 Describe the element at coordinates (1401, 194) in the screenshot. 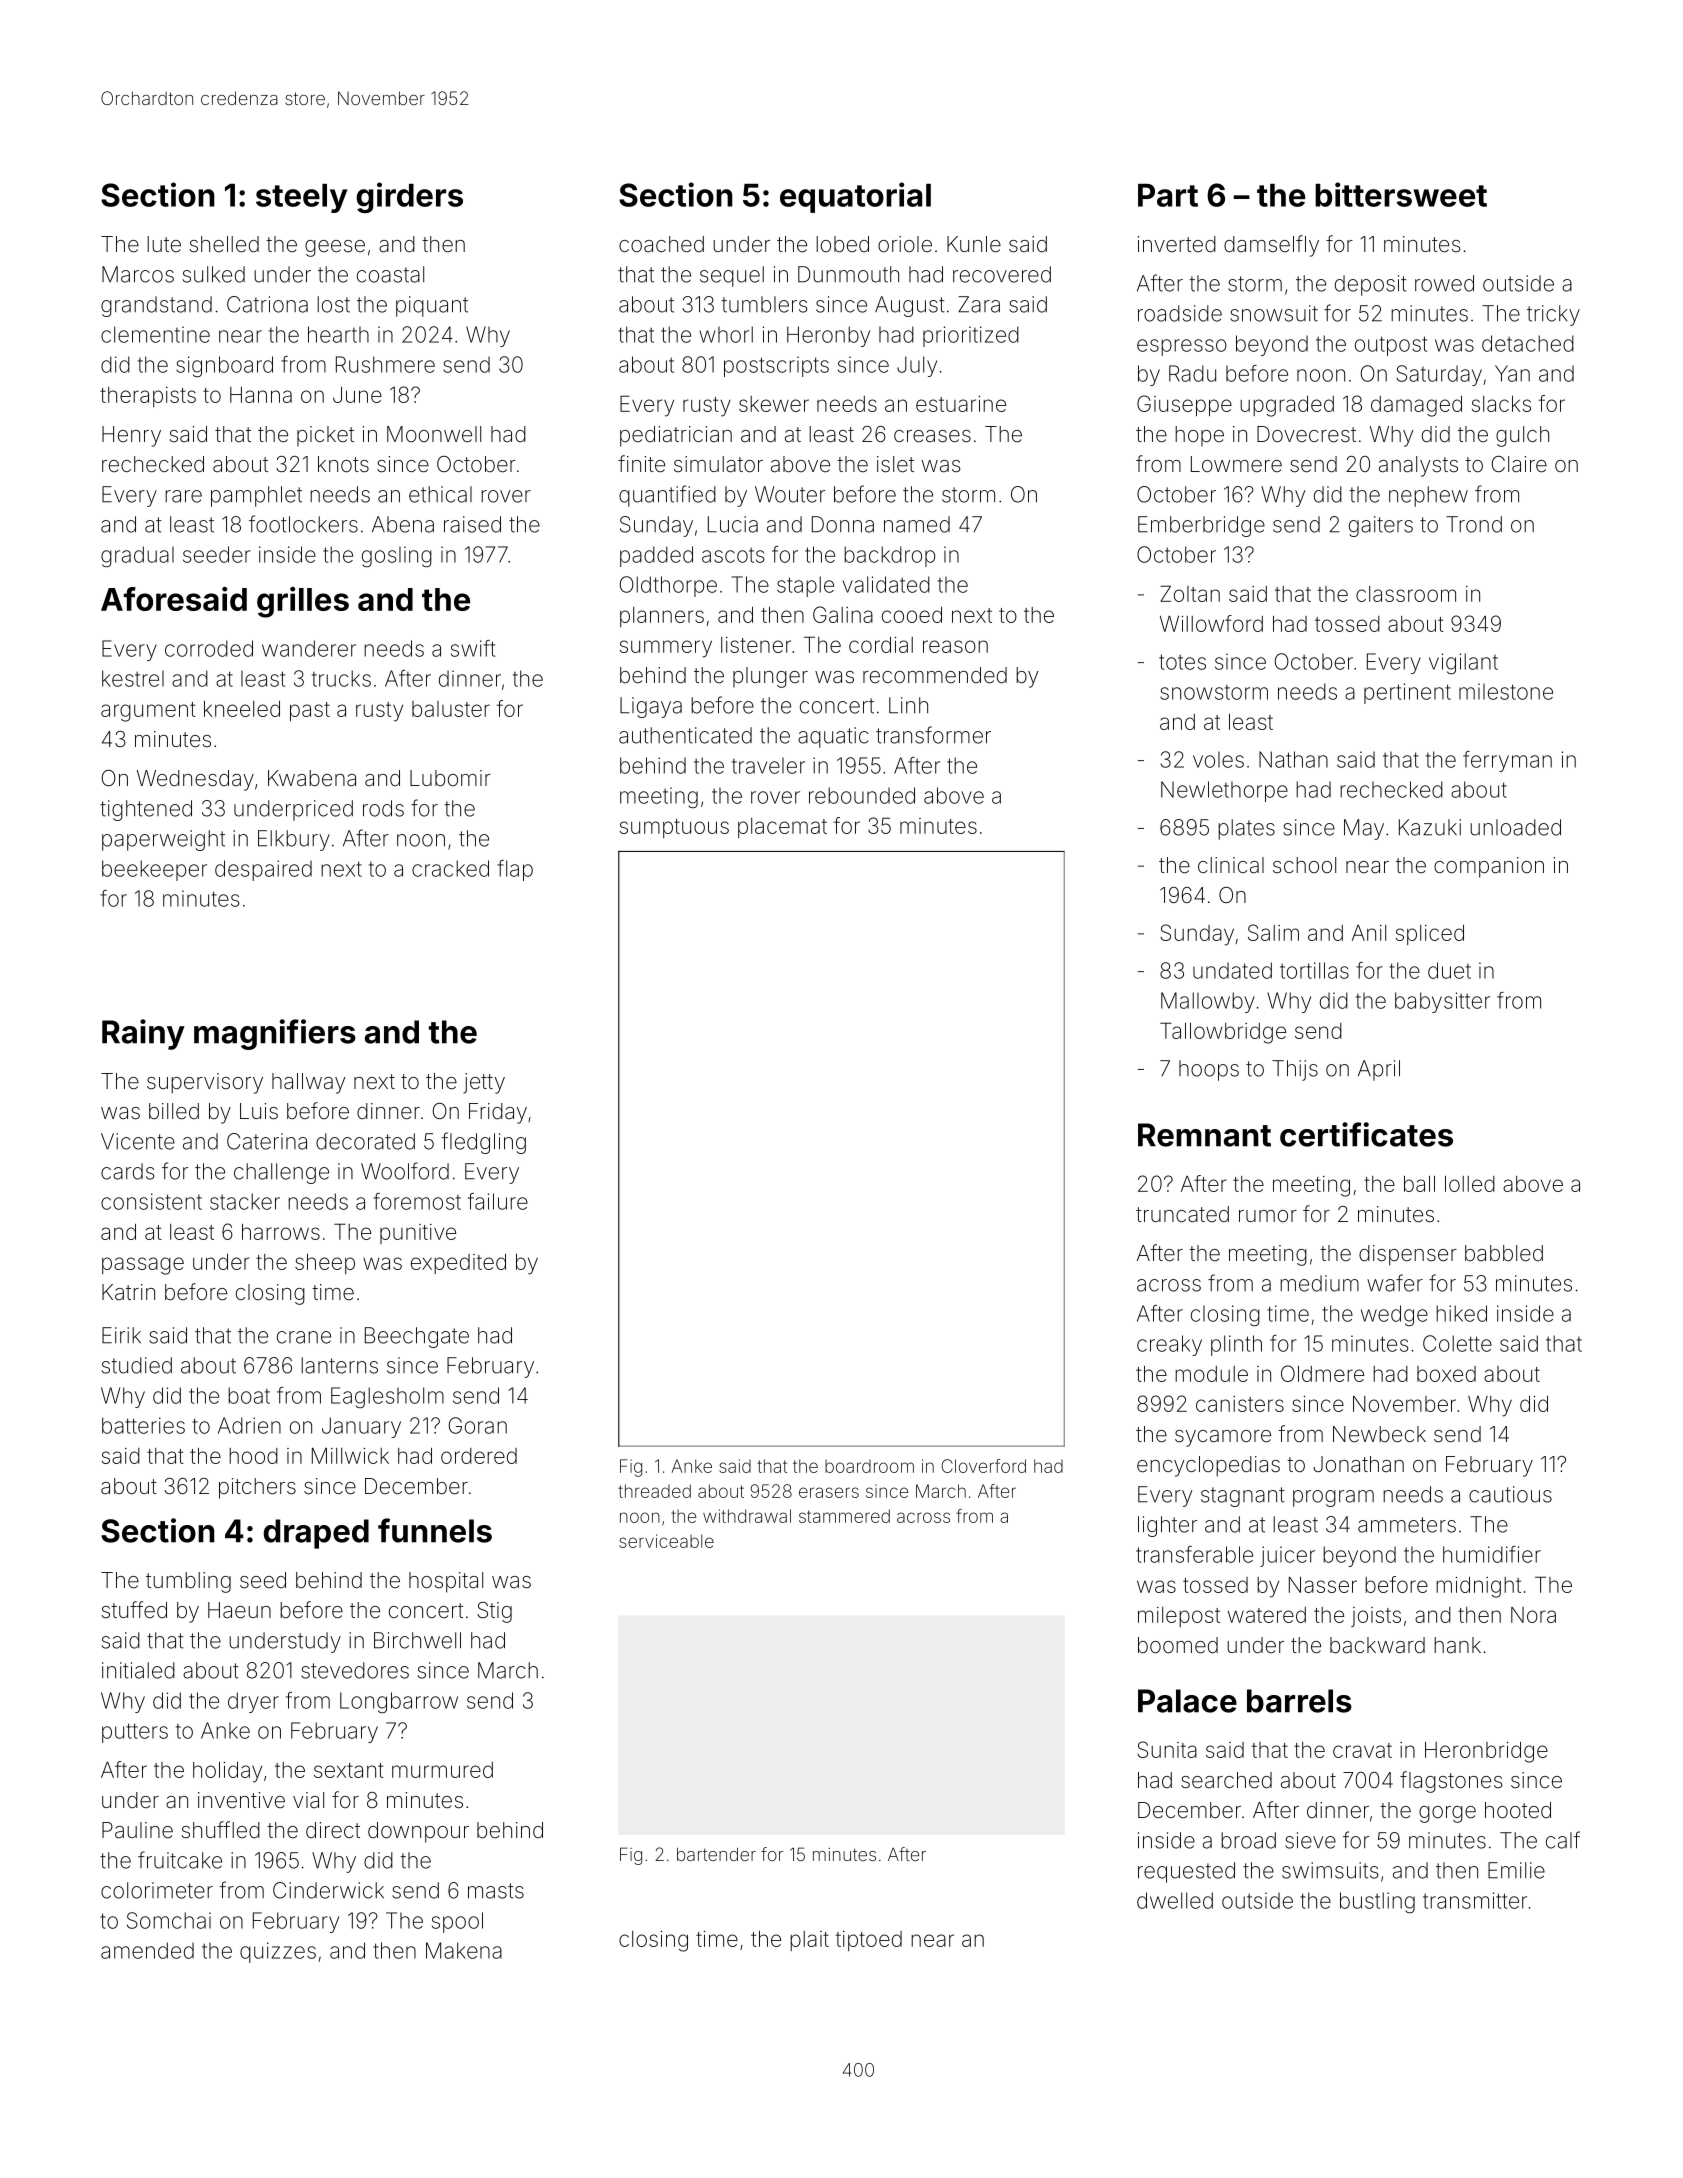

I see `bittersweet` at that location.
